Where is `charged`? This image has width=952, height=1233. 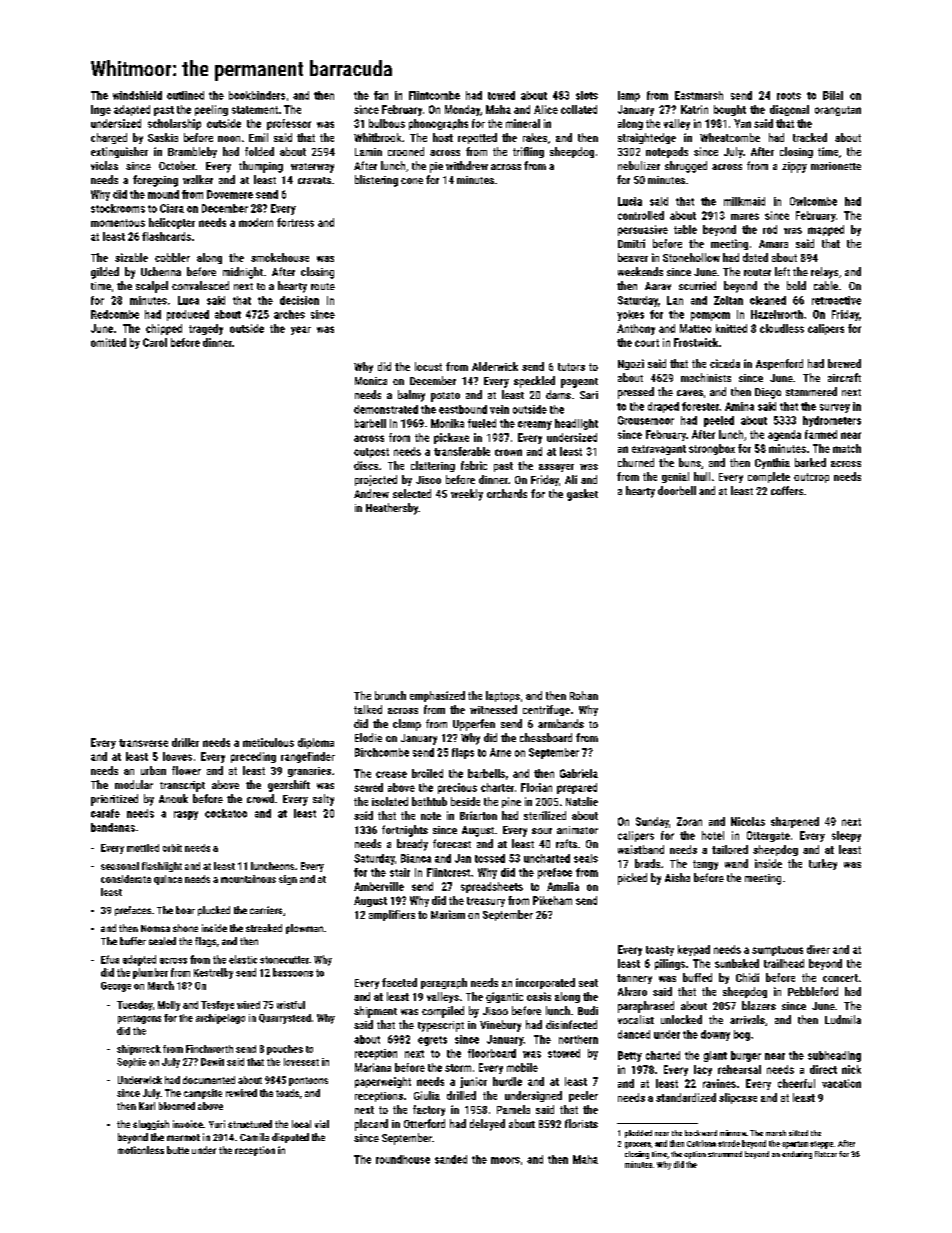
charged is located at coordinates (109, 138).
